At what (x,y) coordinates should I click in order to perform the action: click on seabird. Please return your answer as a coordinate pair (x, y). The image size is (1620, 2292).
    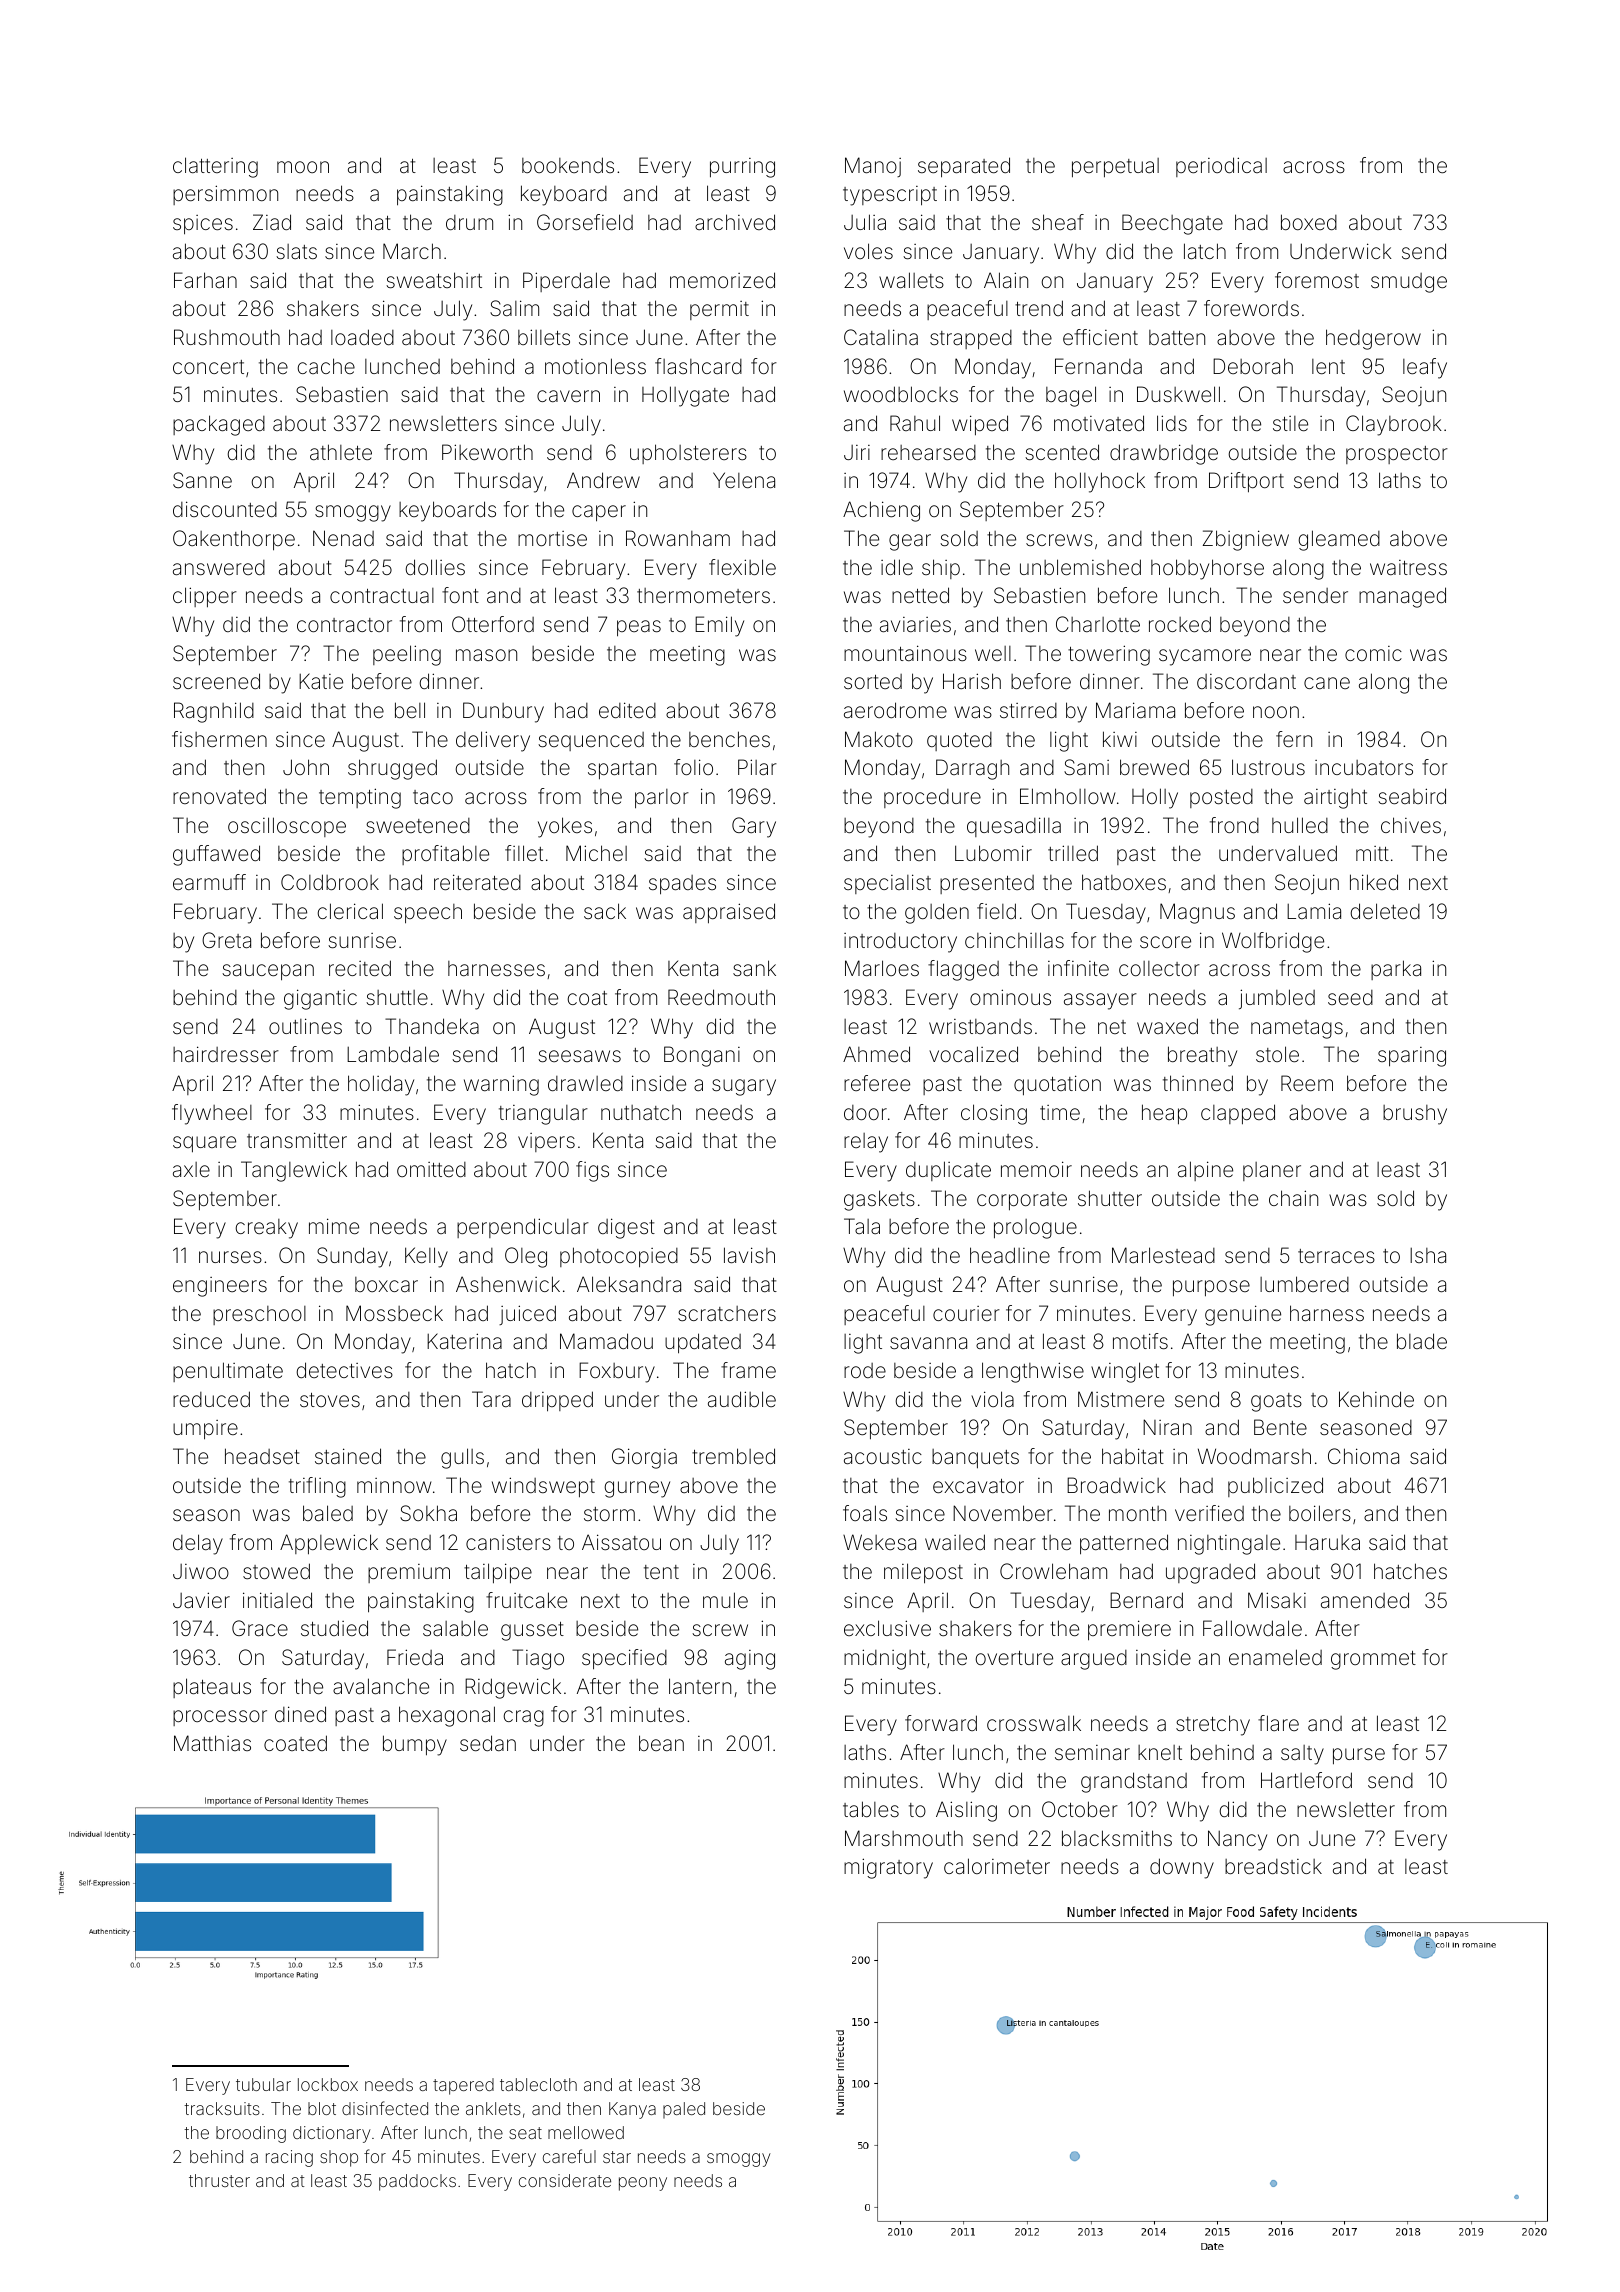
    Looking at the image, I should click on (1412, 796).
